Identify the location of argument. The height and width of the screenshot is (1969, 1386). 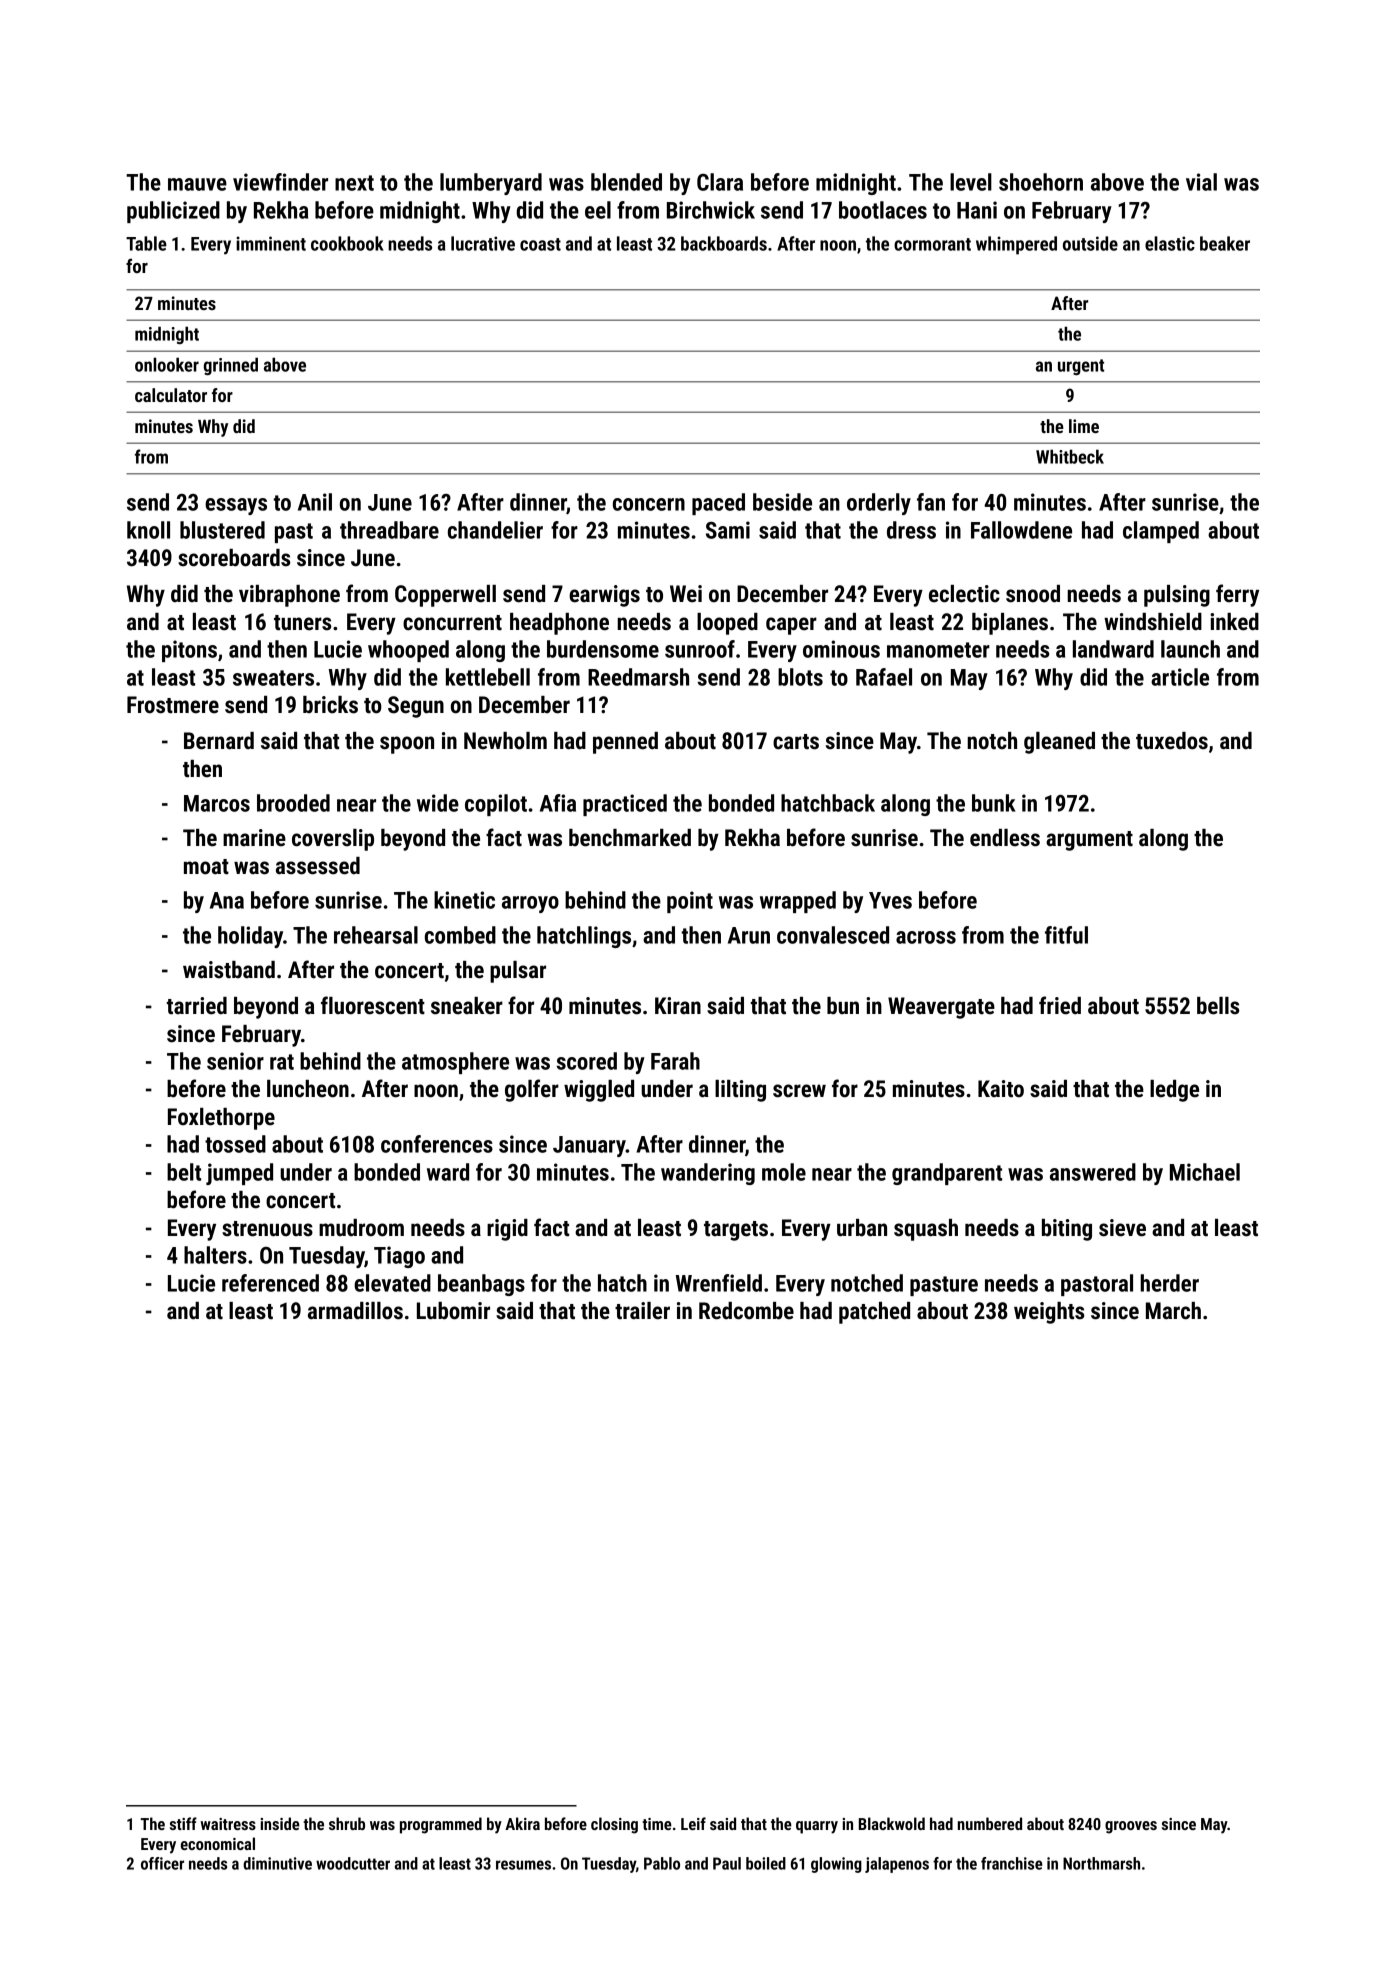
(1089, 841).
